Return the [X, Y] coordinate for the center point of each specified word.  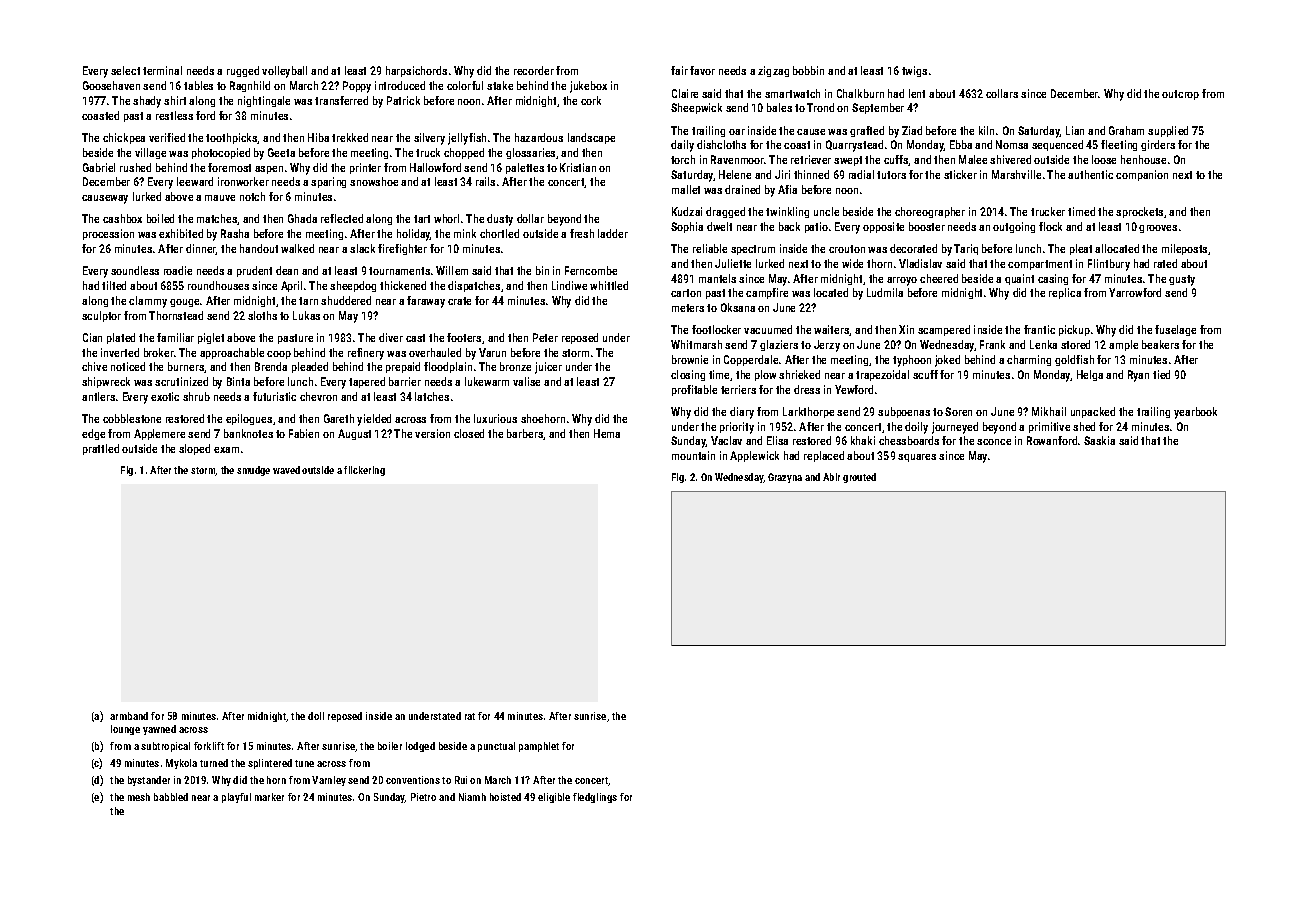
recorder [534, 70]
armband [129, 716]
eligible [554, 798]
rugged [243, 71]
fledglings [595, 798]
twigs [914, 71]
